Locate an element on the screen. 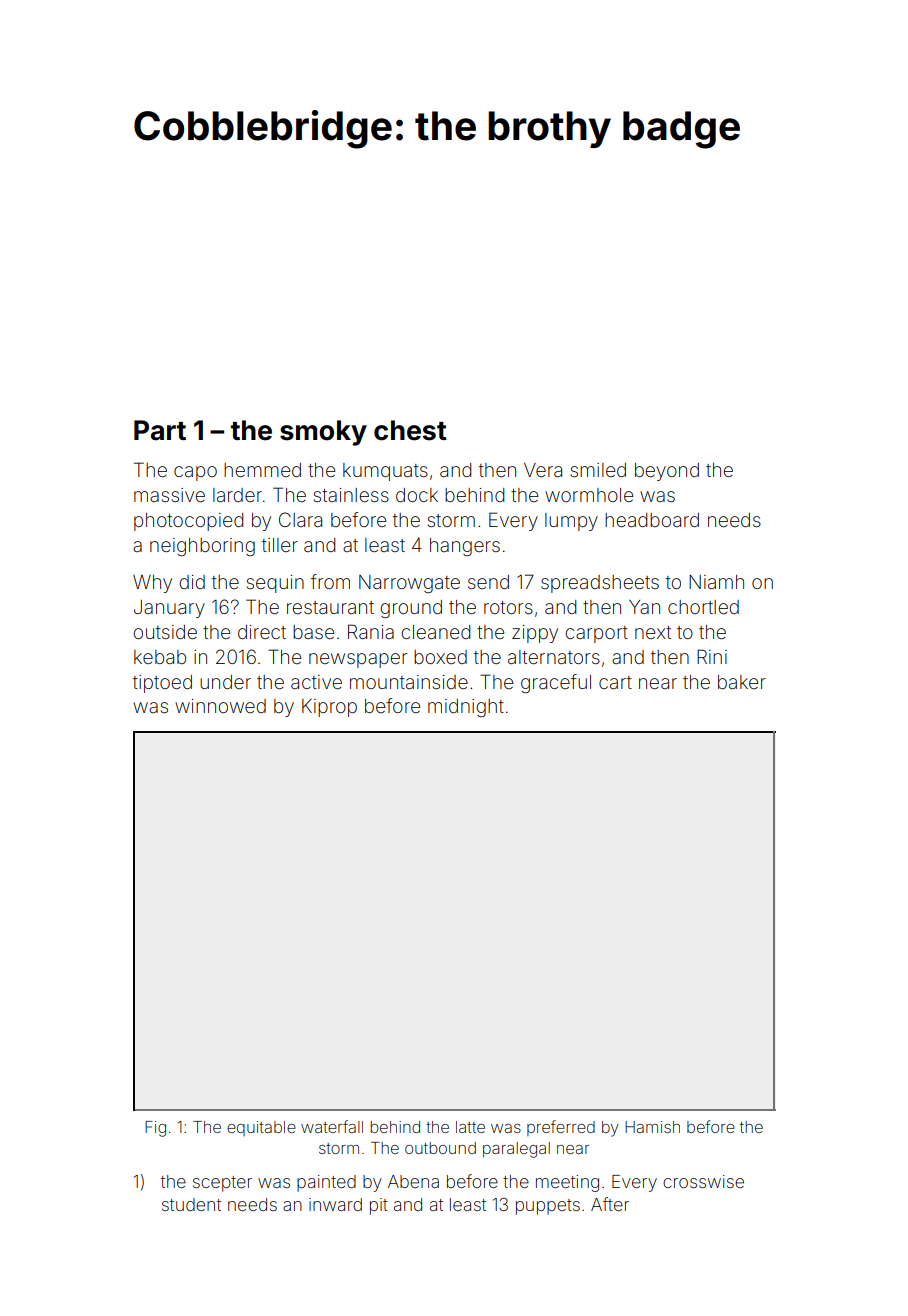  smoky is located at coordinates (323, 433).
